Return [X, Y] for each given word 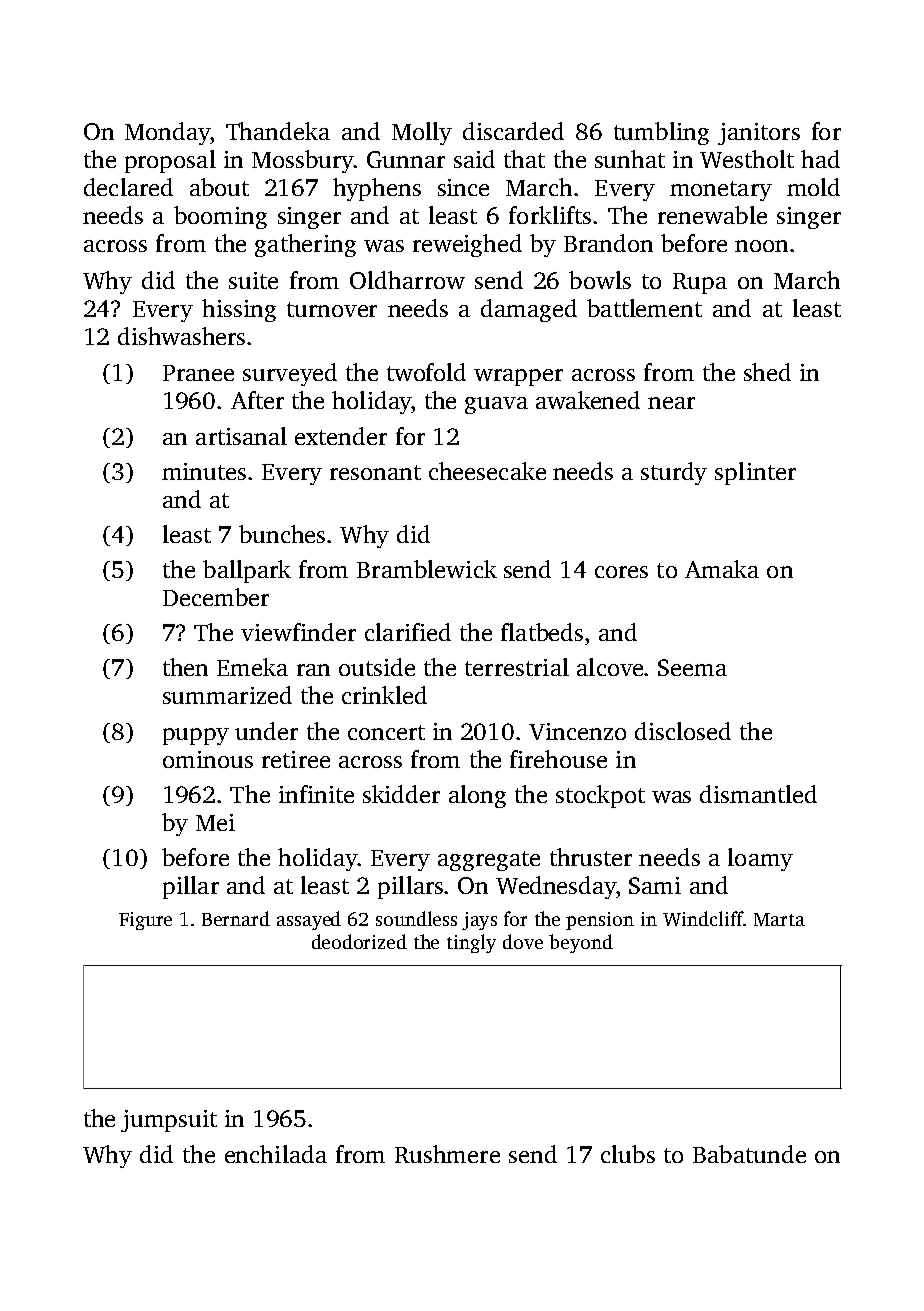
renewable [712, 215]
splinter [755, 473]
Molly [422, 133]
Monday [167, 133]
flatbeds [542, 632]
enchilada [276, 1154]
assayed [309, 920]
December [216, 597]
